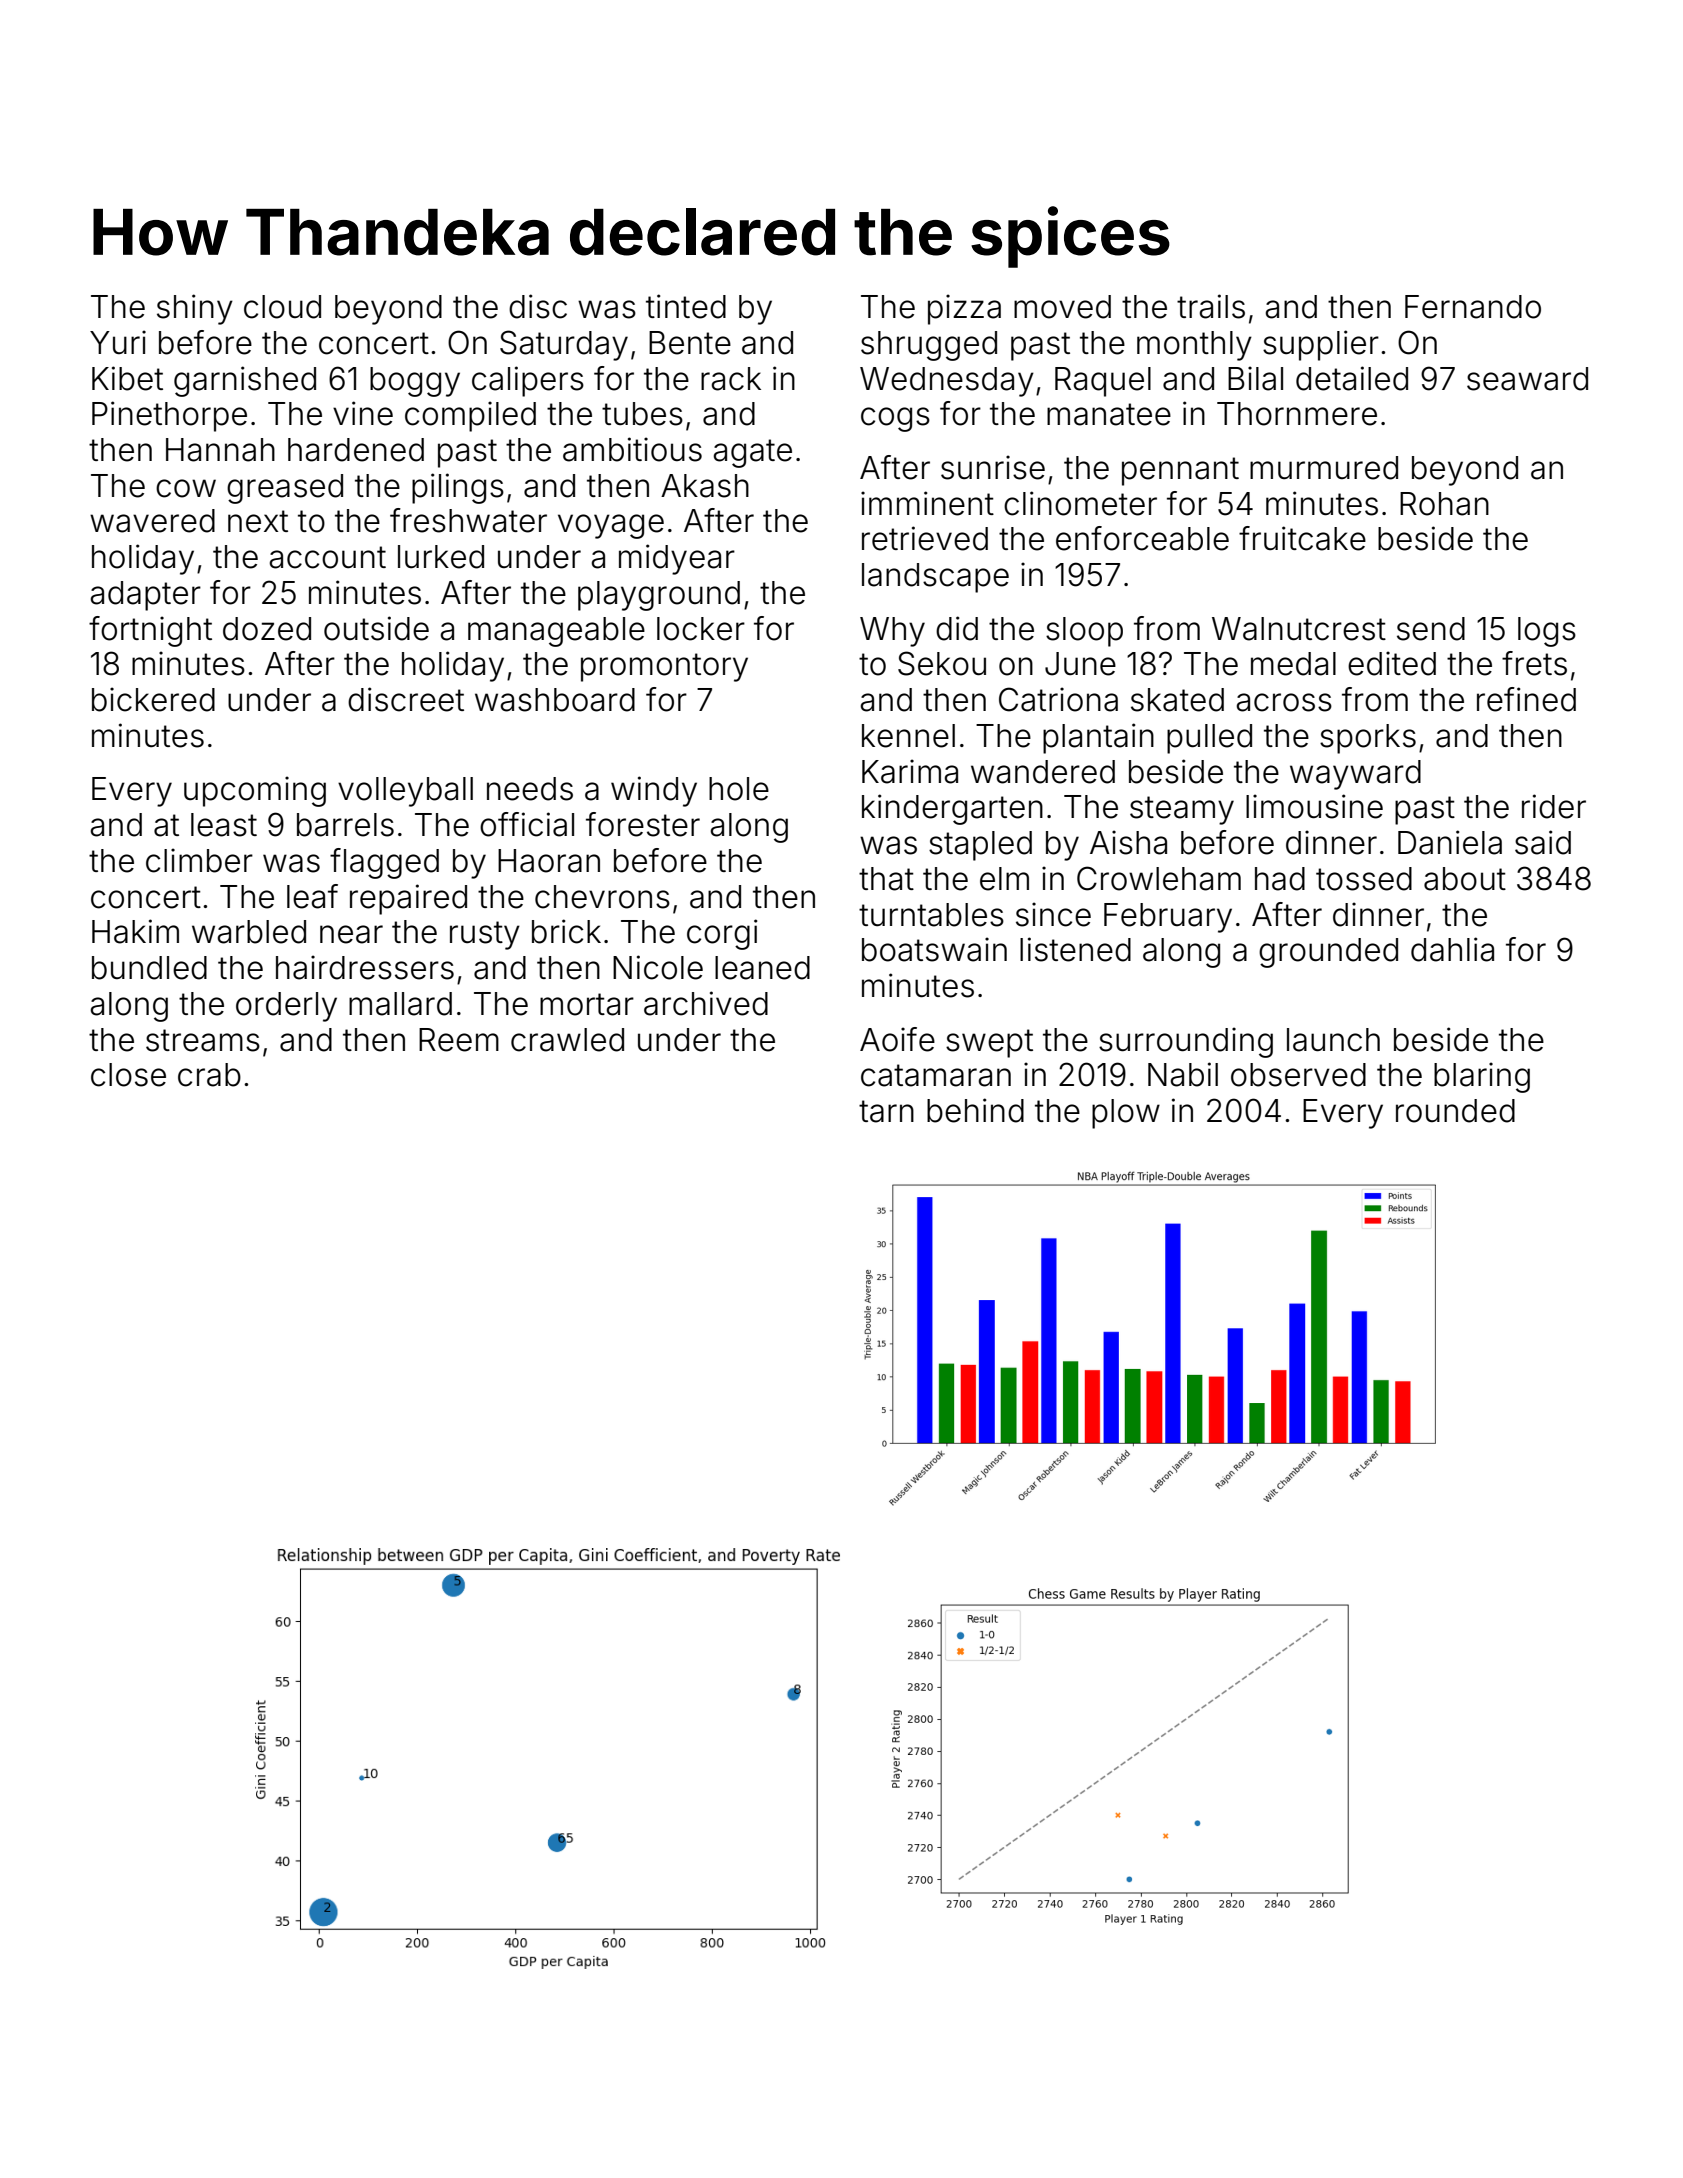  I want to click on sporks, so click(1368, 739).
